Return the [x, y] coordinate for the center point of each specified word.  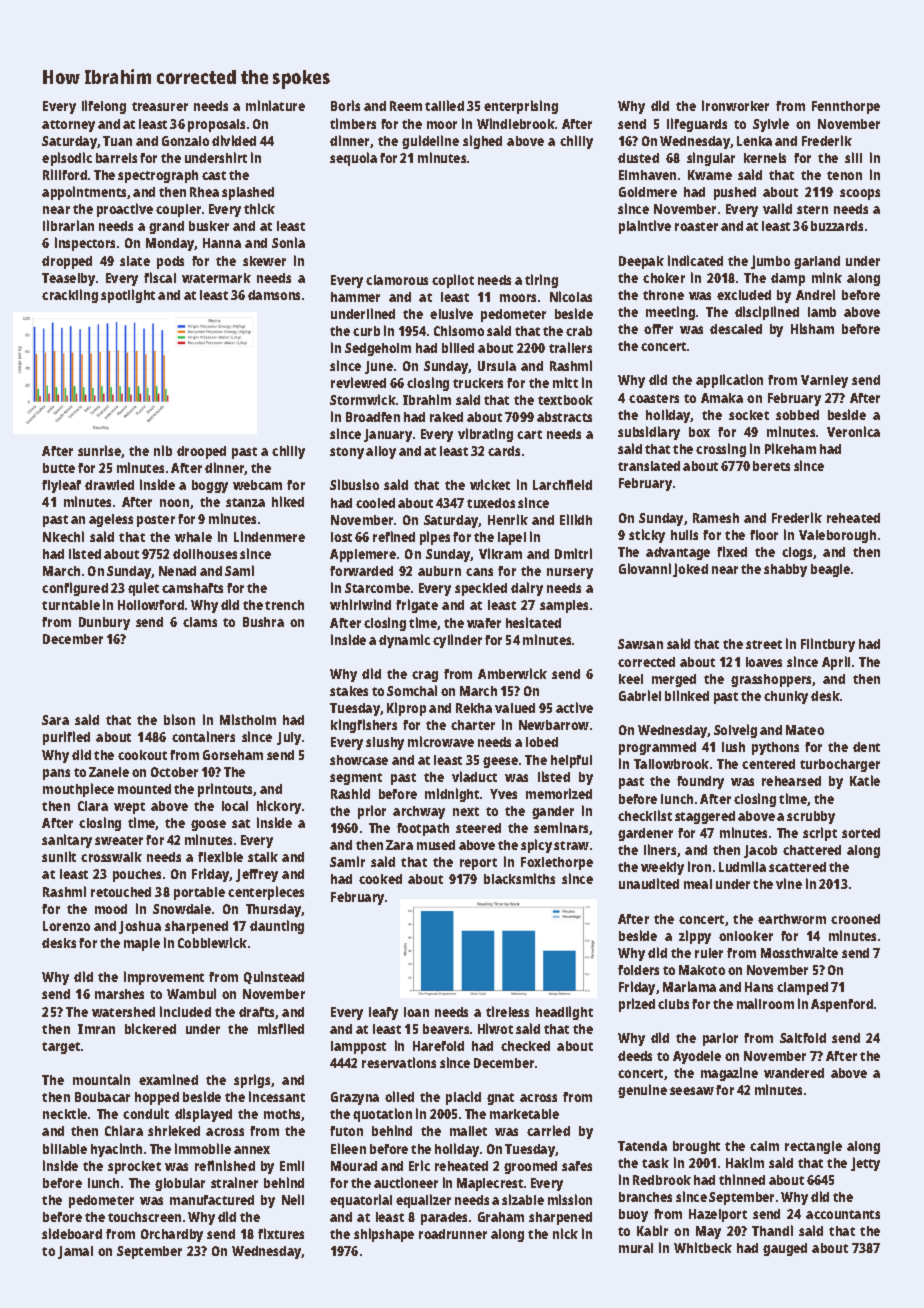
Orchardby [172, 1235]
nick [565, 1233]
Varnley [824, 381]
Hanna [222, 243]
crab [579, 331]
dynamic [404, 641]
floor [764, 535]
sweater [119, 840]
